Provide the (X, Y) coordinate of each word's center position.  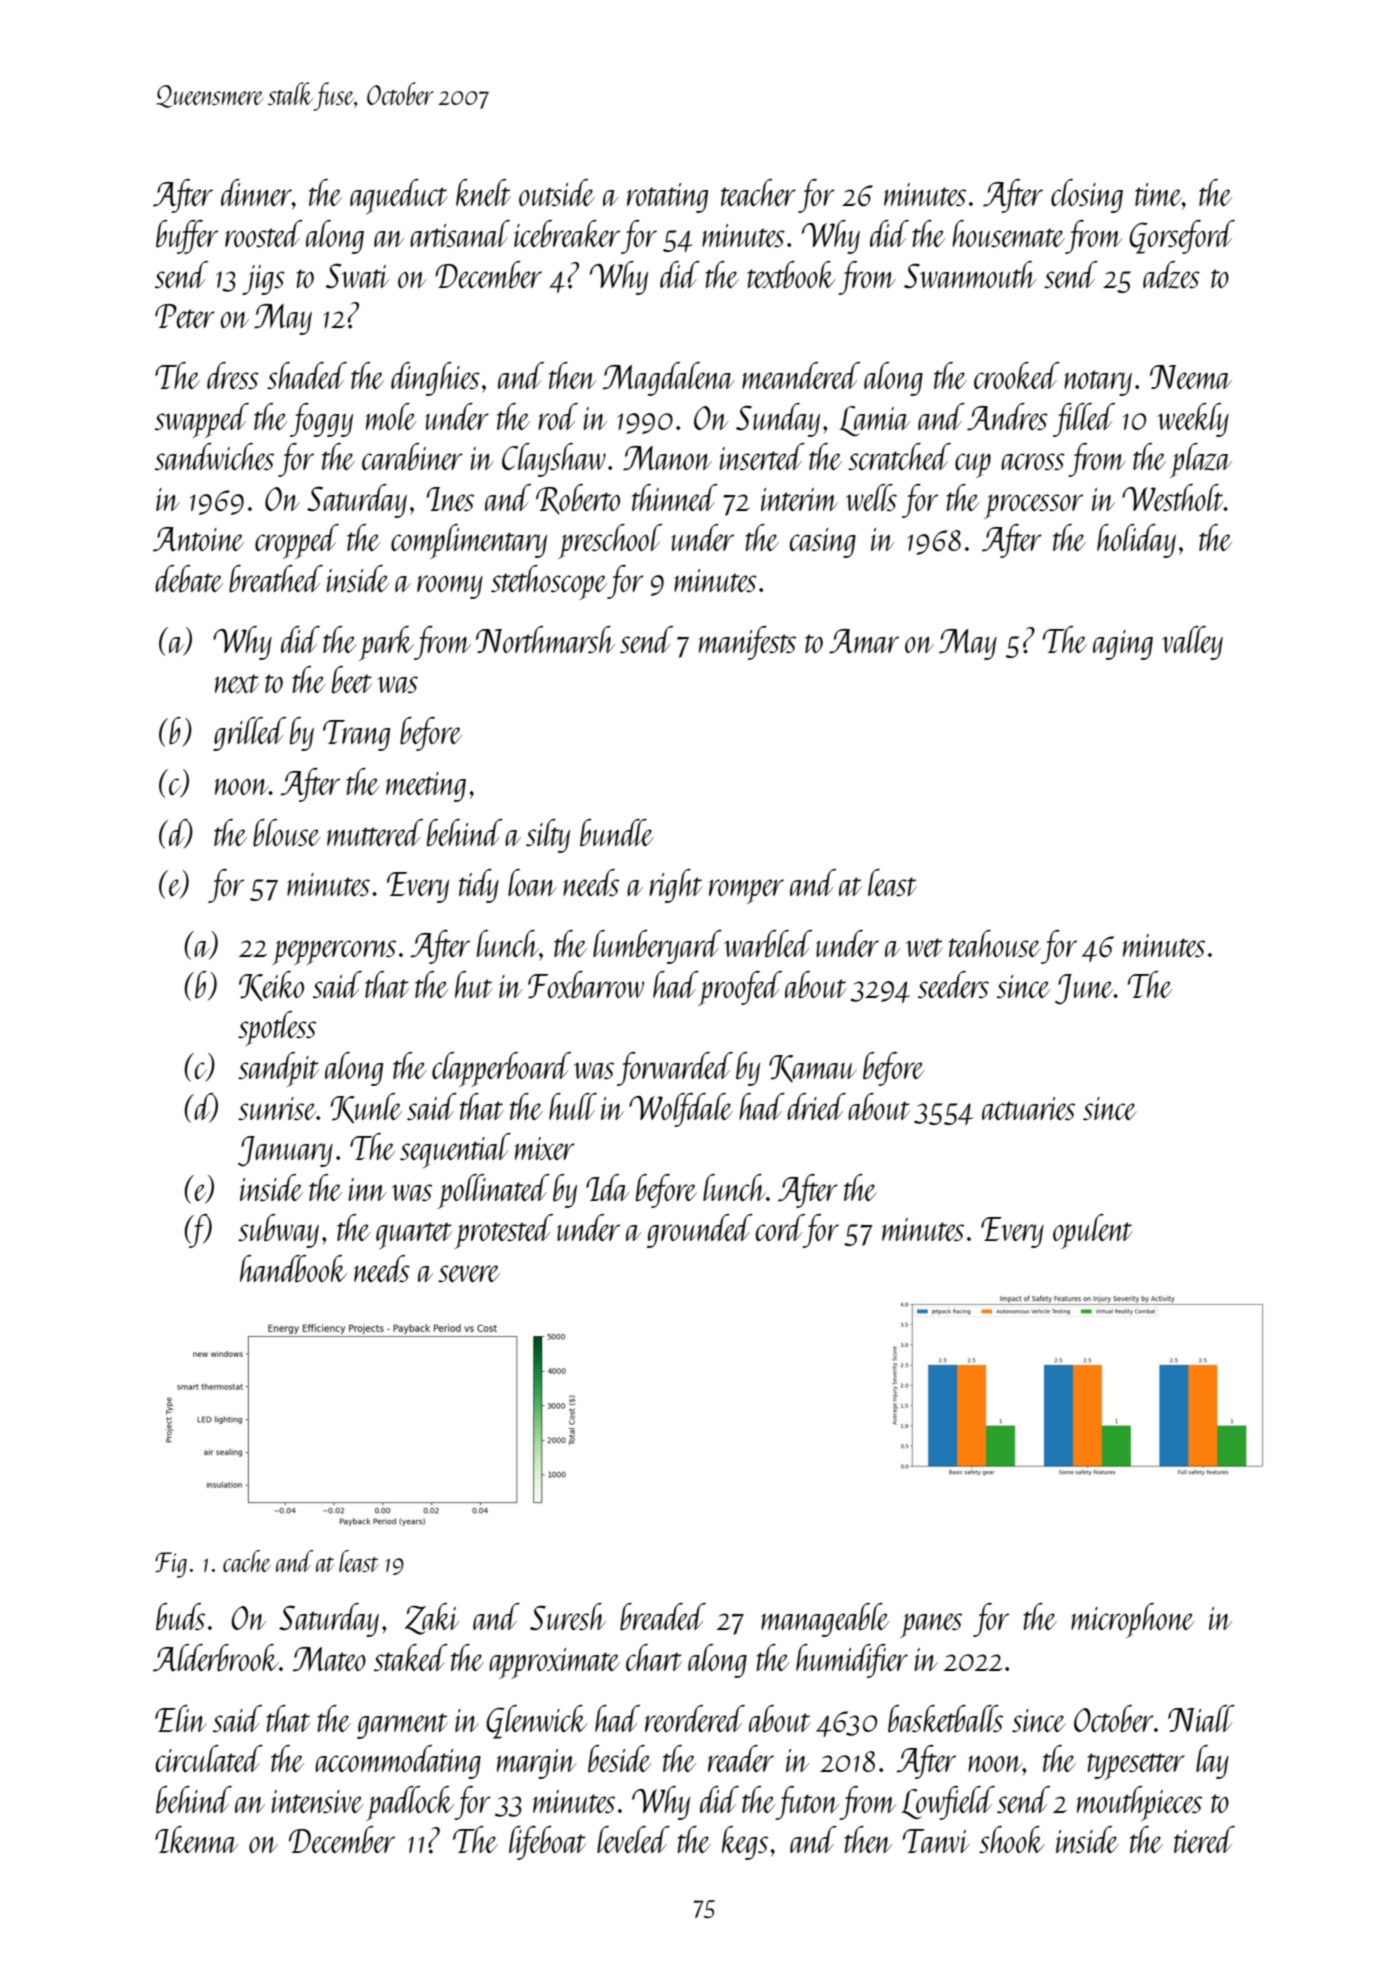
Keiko (271, 986)
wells (871, 497)
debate (189, 578)
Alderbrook (216, 1658)
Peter (185, 316)
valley (1192, 643)
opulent (1093, 1231)
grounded (699, 1231)
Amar (864, 641)
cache (247, 1561)
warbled (768, 943)
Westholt (1173, 498)
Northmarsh (545, 640)
